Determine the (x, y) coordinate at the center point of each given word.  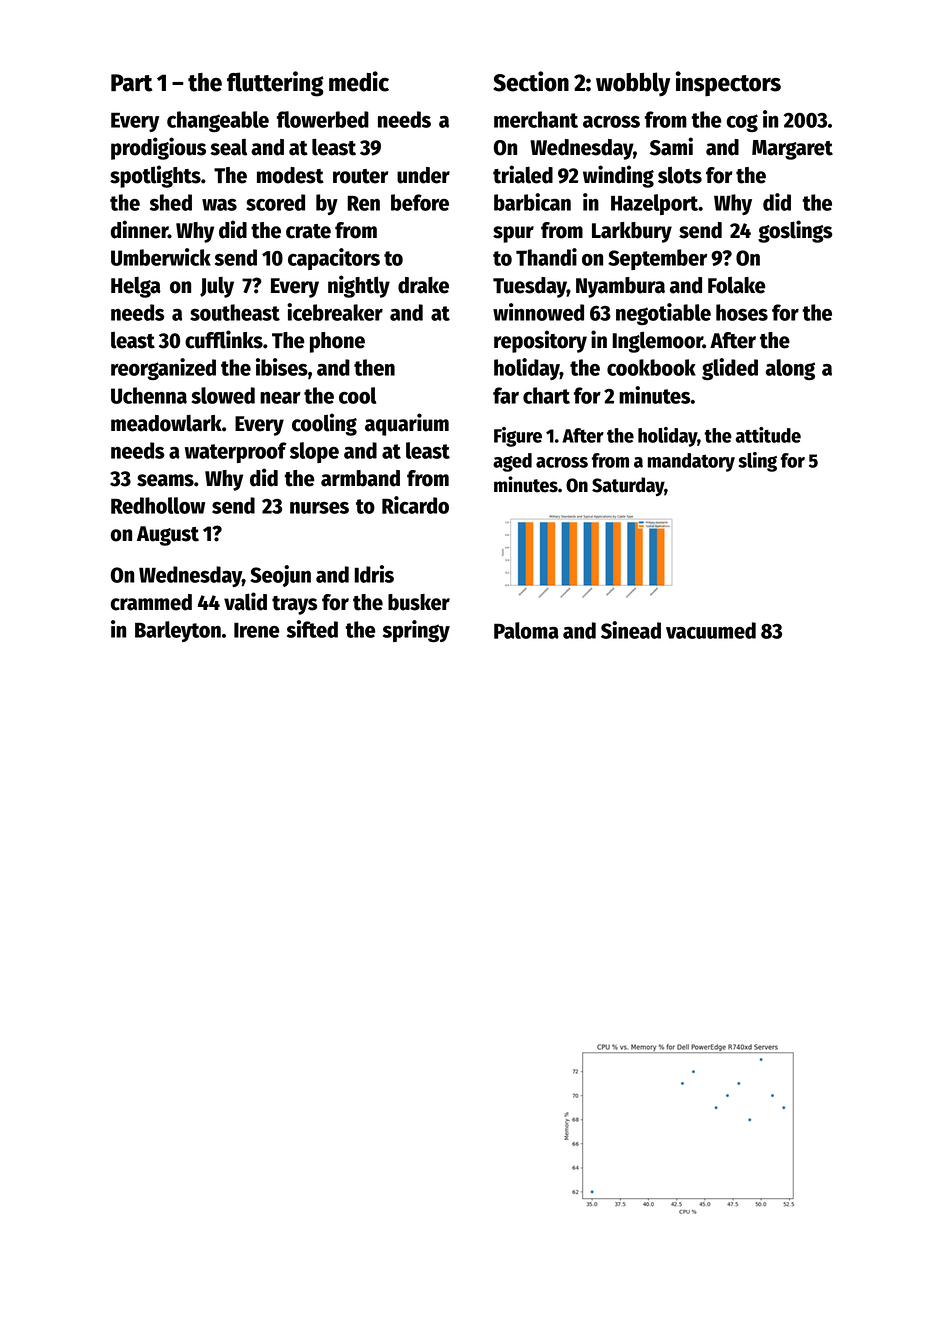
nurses (319, 508)
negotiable (663, 314)
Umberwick (161, 257)
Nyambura (620, 287)
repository (540, 341)
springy (416, 631)
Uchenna (149, 395)
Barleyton (178, 631)
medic (359, 81)
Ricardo (415, 505)
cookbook (651, 367)
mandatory (691, 462)
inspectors (728, 84)
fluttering (275, 84)
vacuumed (711, 630)
